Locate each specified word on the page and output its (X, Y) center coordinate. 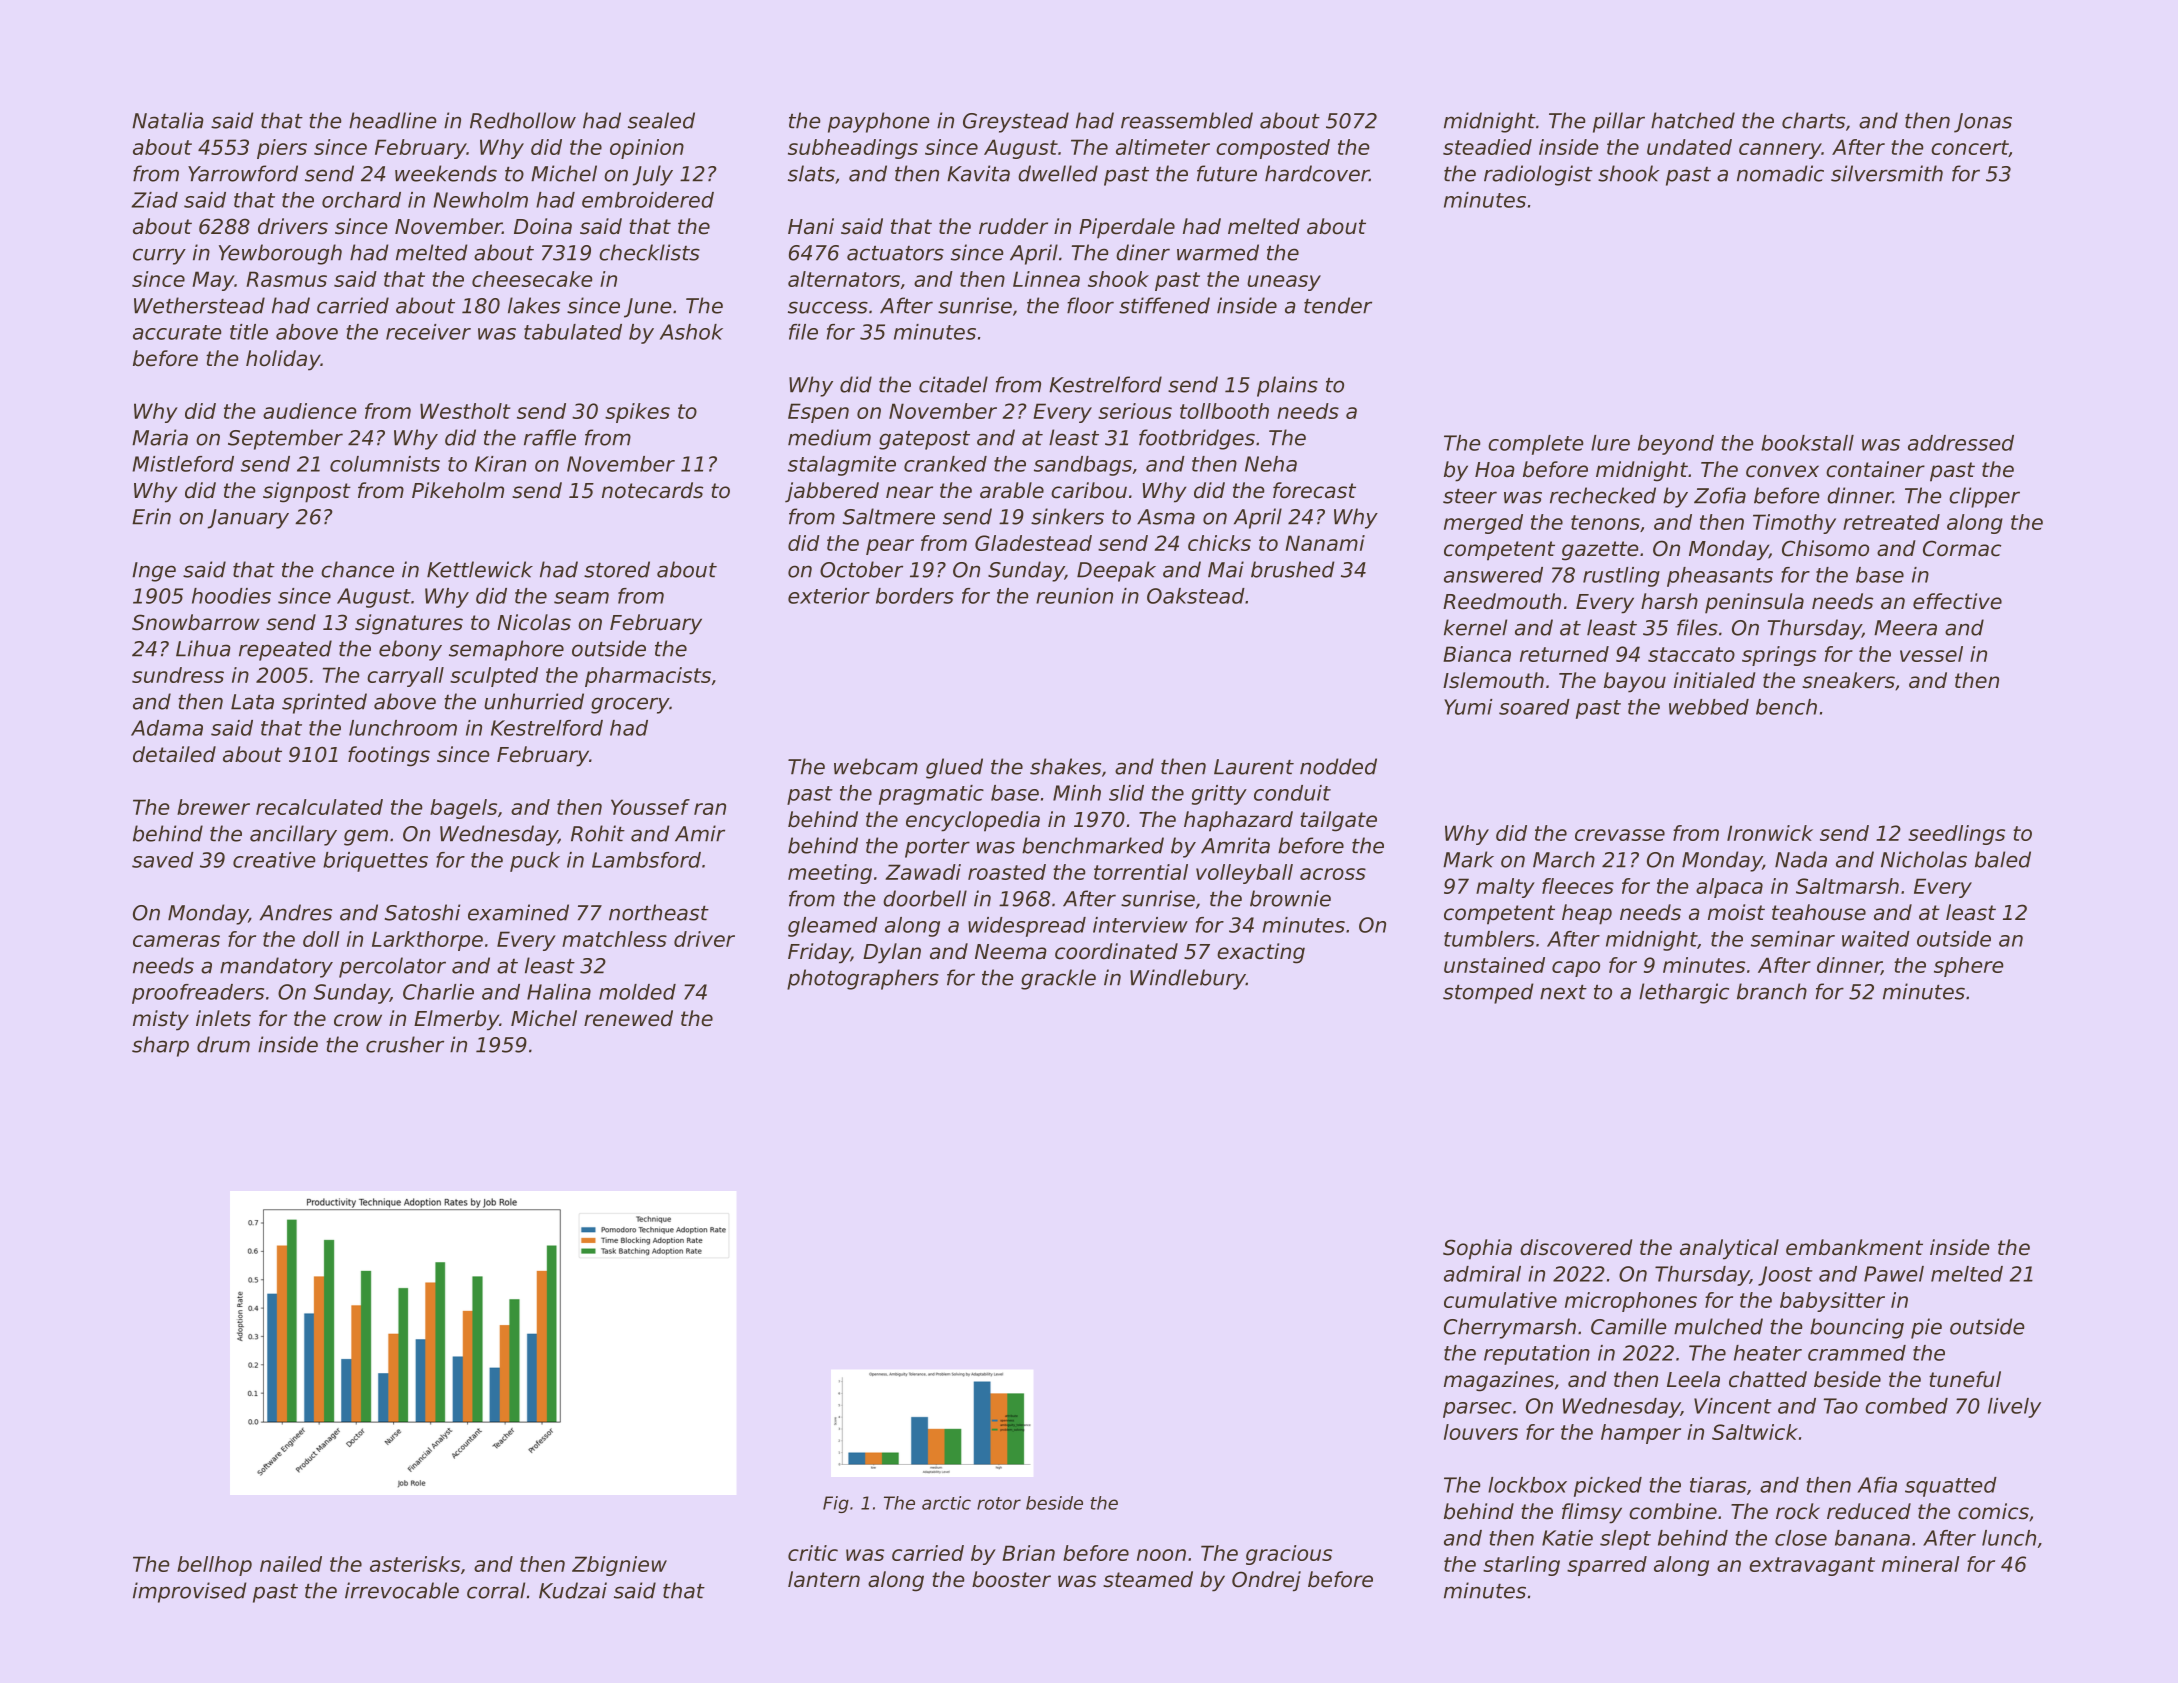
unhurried (534, 701)
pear (890, 547)
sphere (1969, 967)
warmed (1218, 252)
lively (2014, 1408)
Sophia (1477, 1249)
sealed (661, 120)
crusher (405, 1044)
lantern (824, 1579)
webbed (1709, 707)
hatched (1693, 120)
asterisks (415, 1564)
